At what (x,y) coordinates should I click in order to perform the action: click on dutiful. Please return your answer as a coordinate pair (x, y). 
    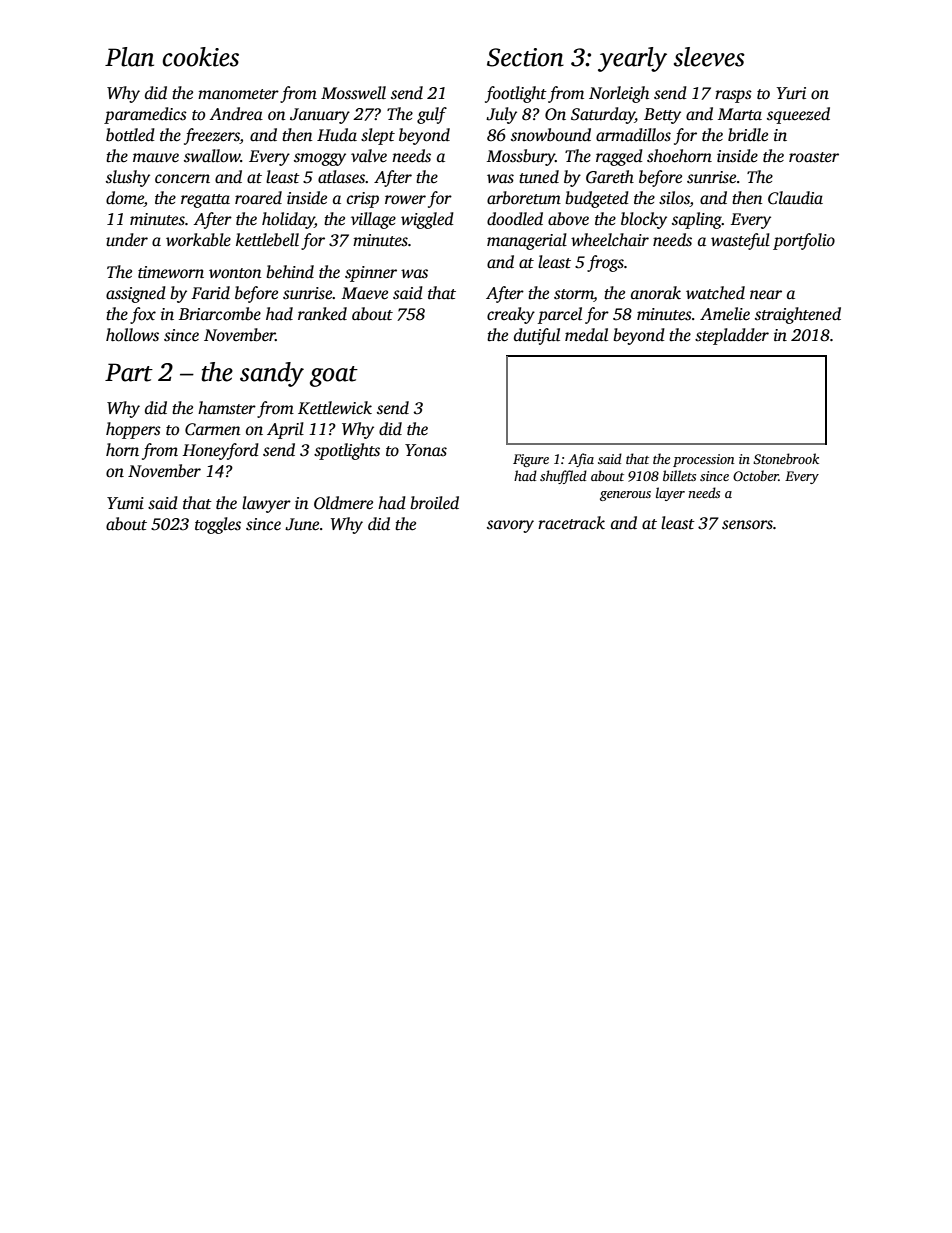
    Looking at the image, I should click on (537, 336).
